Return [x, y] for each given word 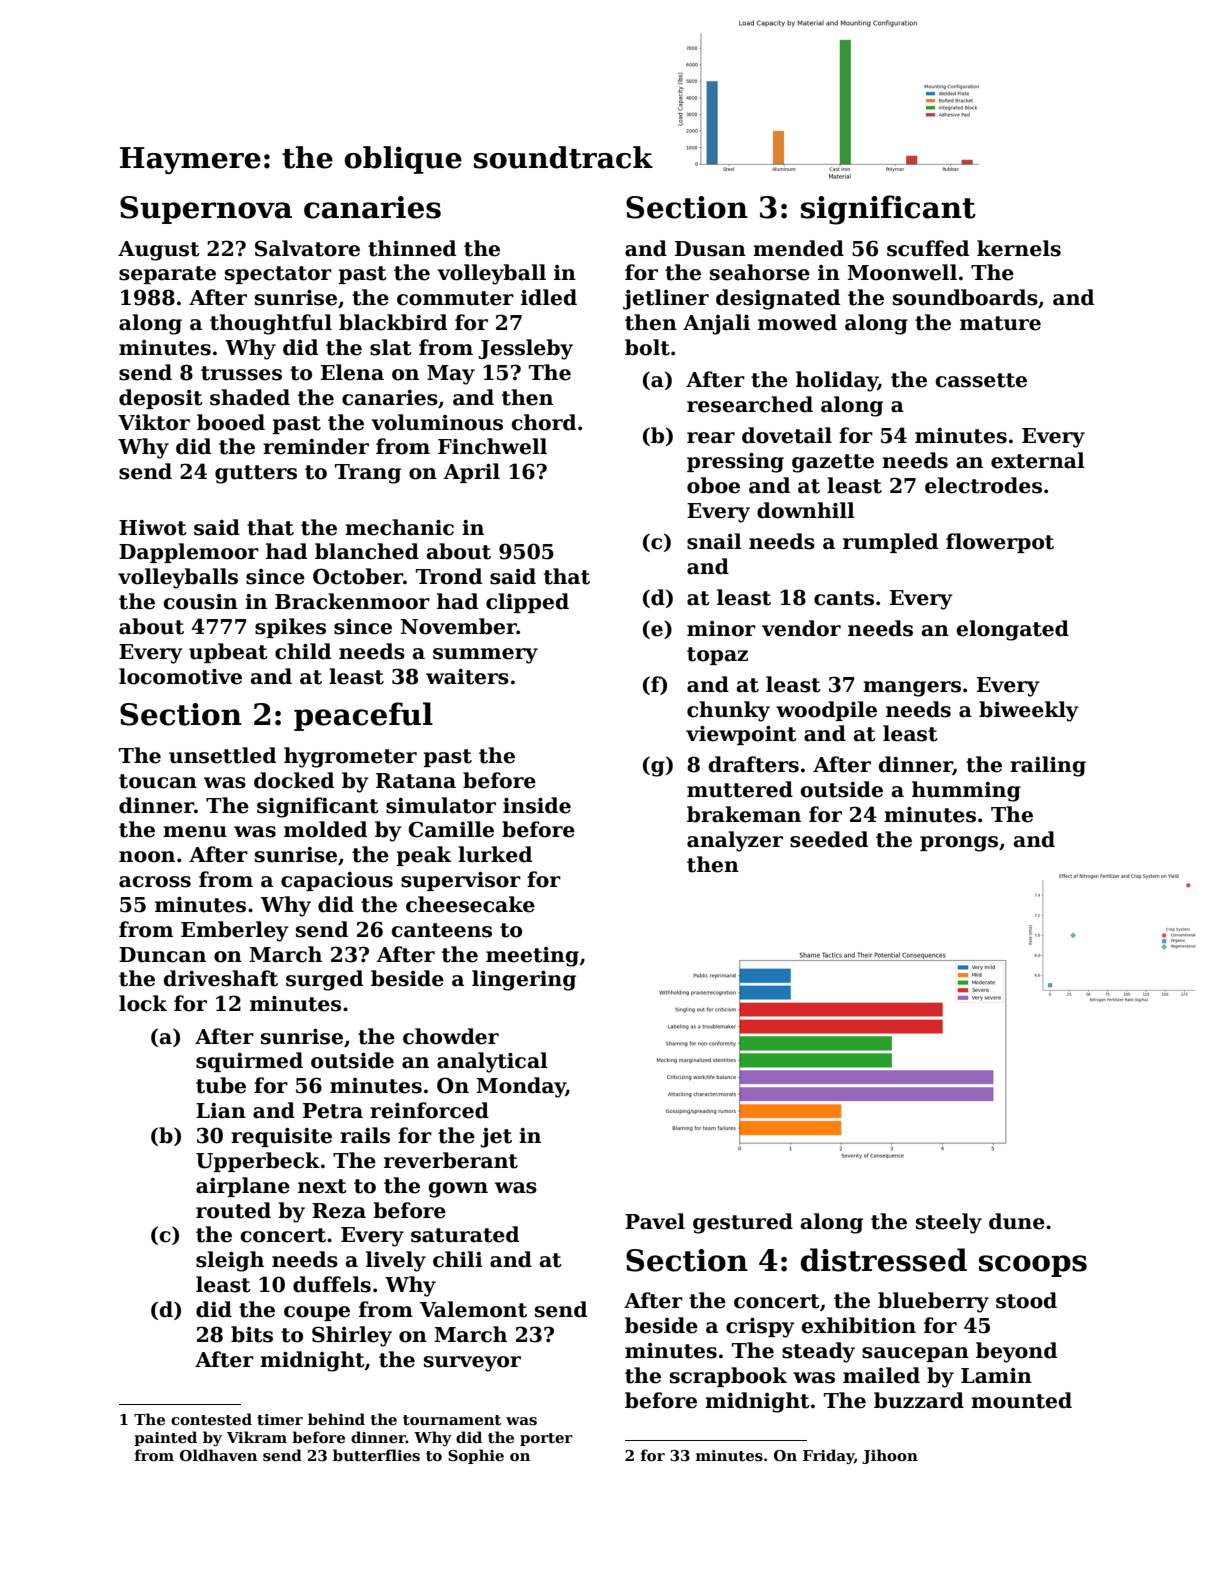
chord [543, 422]
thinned [412, 248]
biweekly [1029, 711]
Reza [339, 1211]
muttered [740, 789]
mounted [1021, 1400]
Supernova [206, 210]
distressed [884, 1260]
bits [252, 1334]
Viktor [154, 422]
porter [546, 1439]
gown [458, 1190]
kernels [1019, 248]
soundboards [965, 297]
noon [147, 857]
